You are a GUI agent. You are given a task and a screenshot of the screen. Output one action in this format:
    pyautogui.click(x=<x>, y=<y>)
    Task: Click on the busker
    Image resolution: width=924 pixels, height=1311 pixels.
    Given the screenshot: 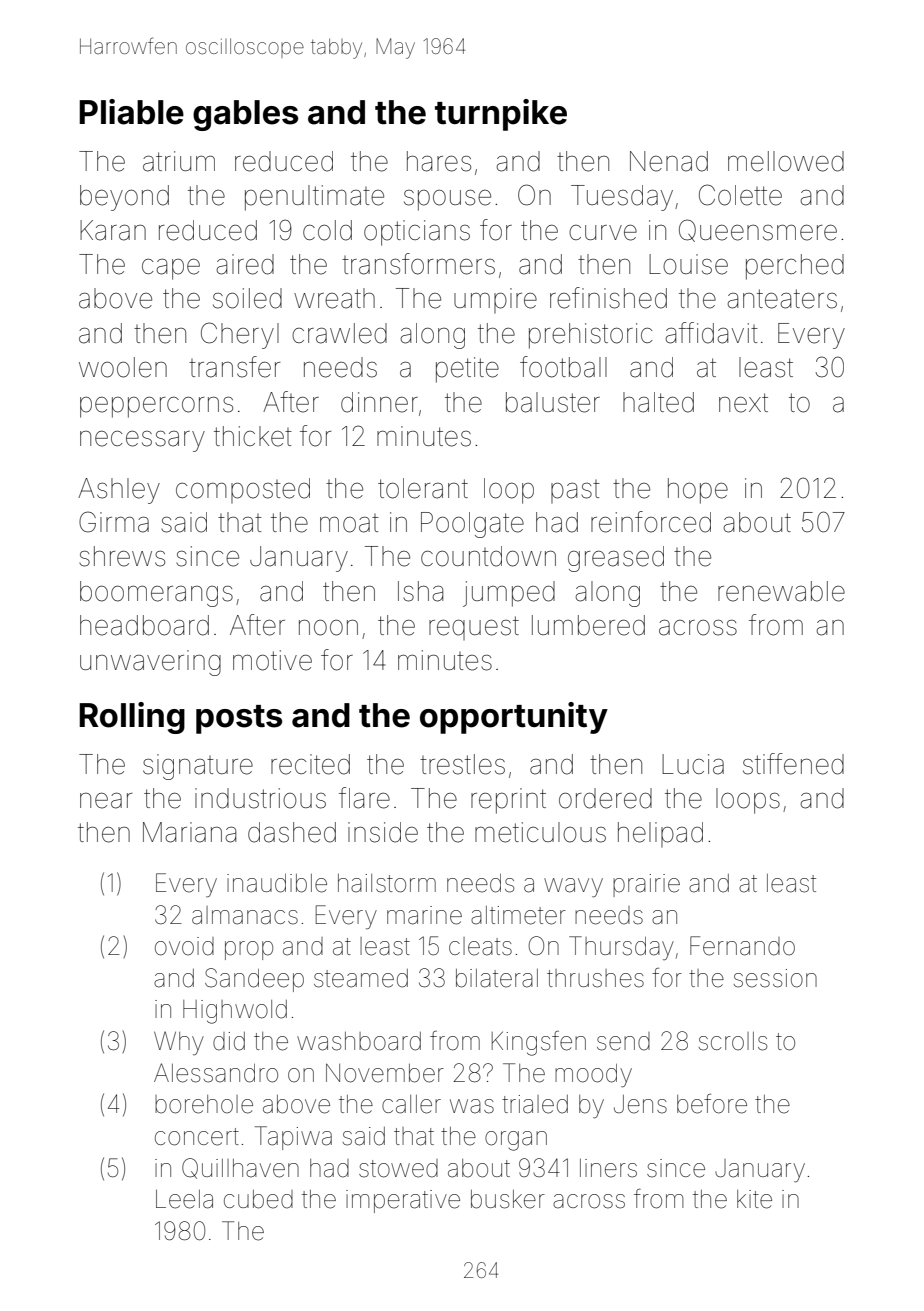 What is the action you would take?
    pyautogui.click(x=508, y=1199)
